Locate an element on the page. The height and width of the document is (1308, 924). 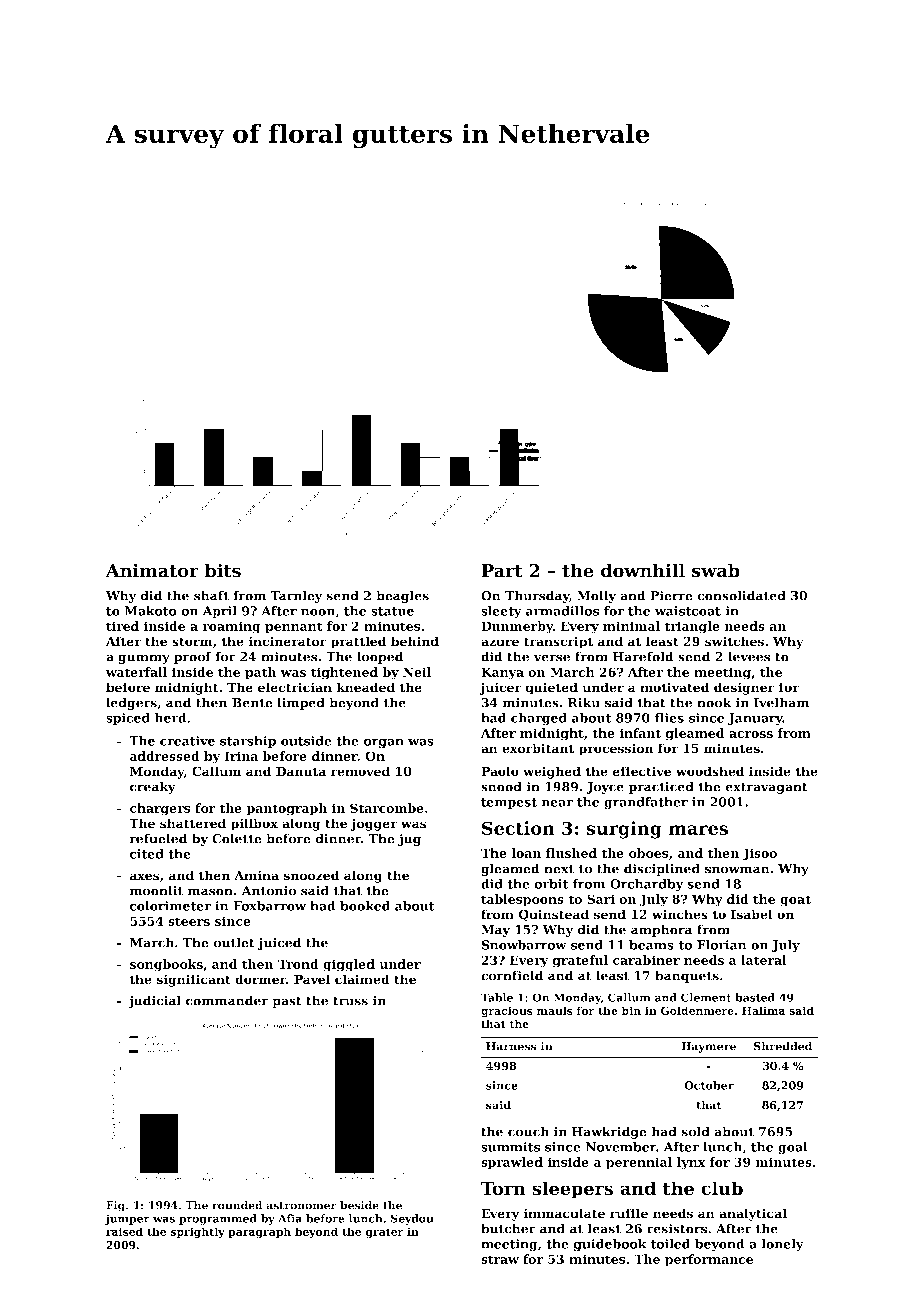
cornfield is located at coordinates (512, 975).
